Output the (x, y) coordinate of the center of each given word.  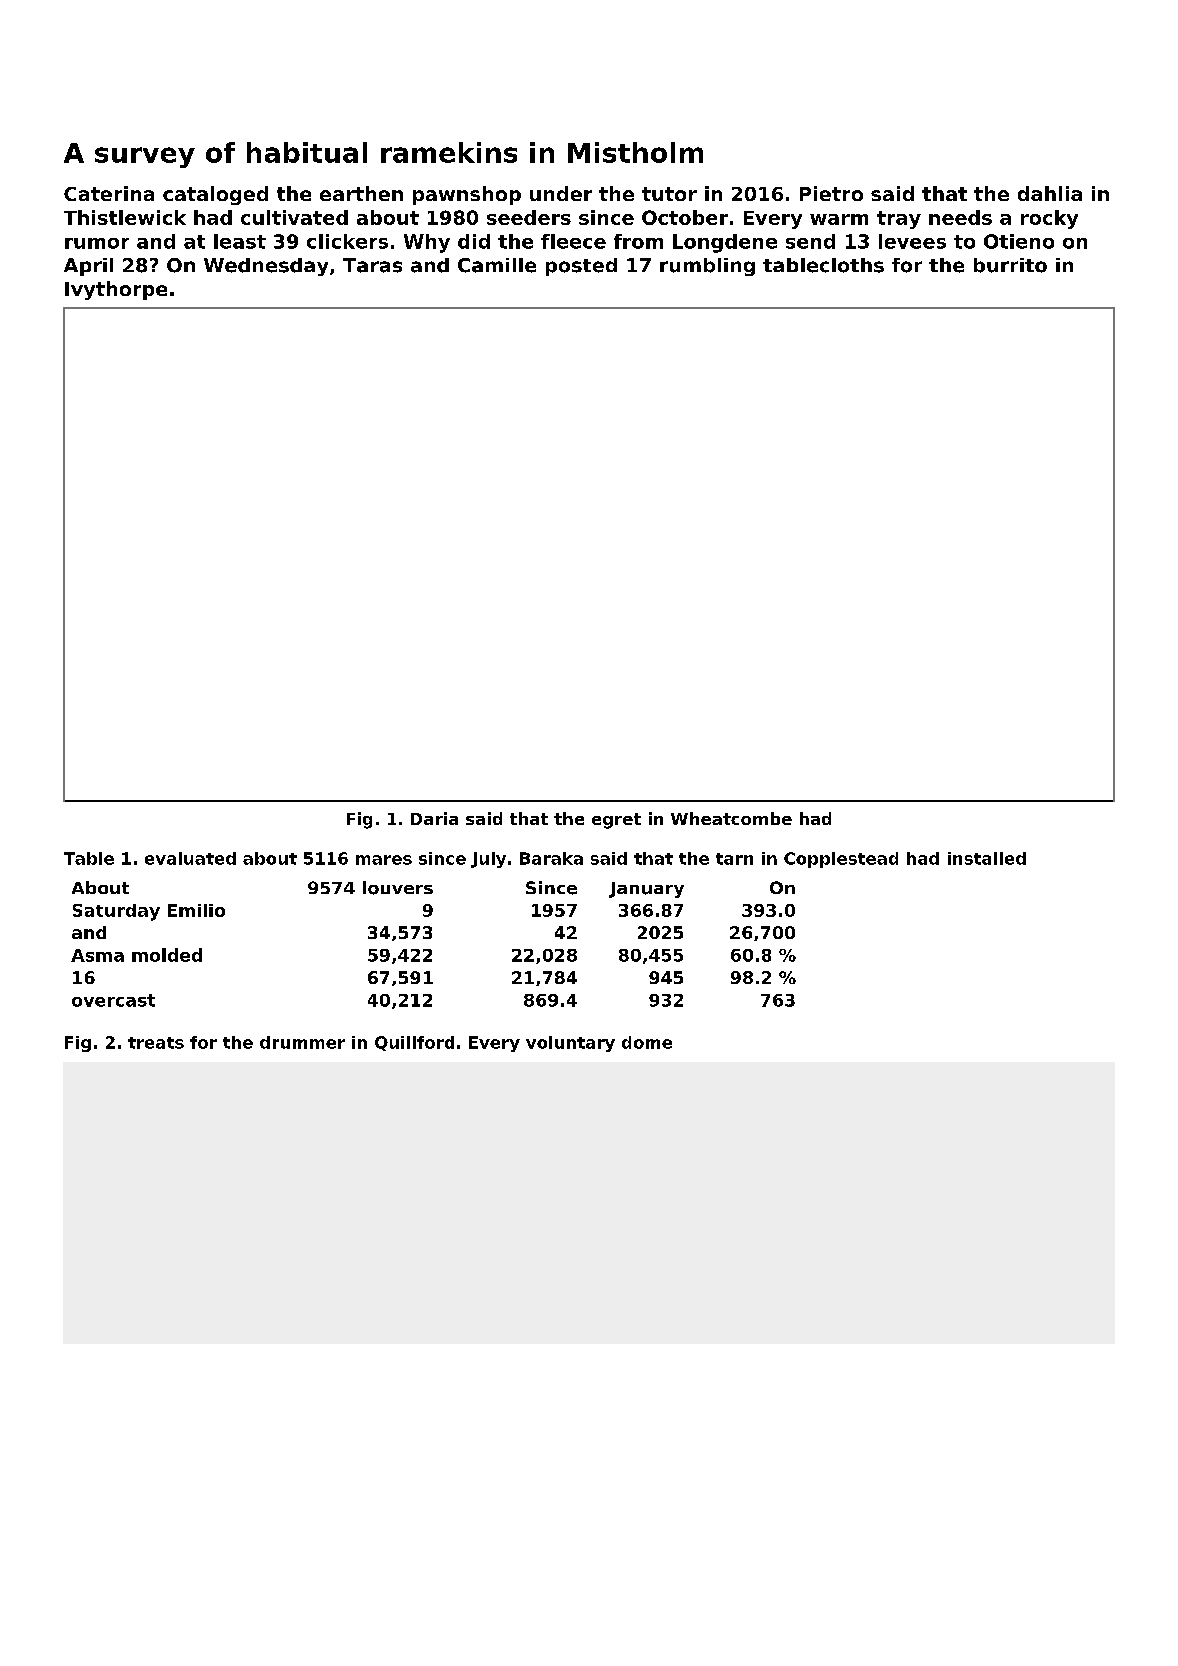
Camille (497, 265)
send (810, 241)
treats (156, 1043)
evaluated (190, 858)
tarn (734, 859)
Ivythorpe (116, 290)
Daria (434, 818)
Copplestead (841, 860)
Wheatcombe (731, 818)
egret (616, 821)
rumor (97, 243)
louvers (398, 888)
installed (987, 858)
